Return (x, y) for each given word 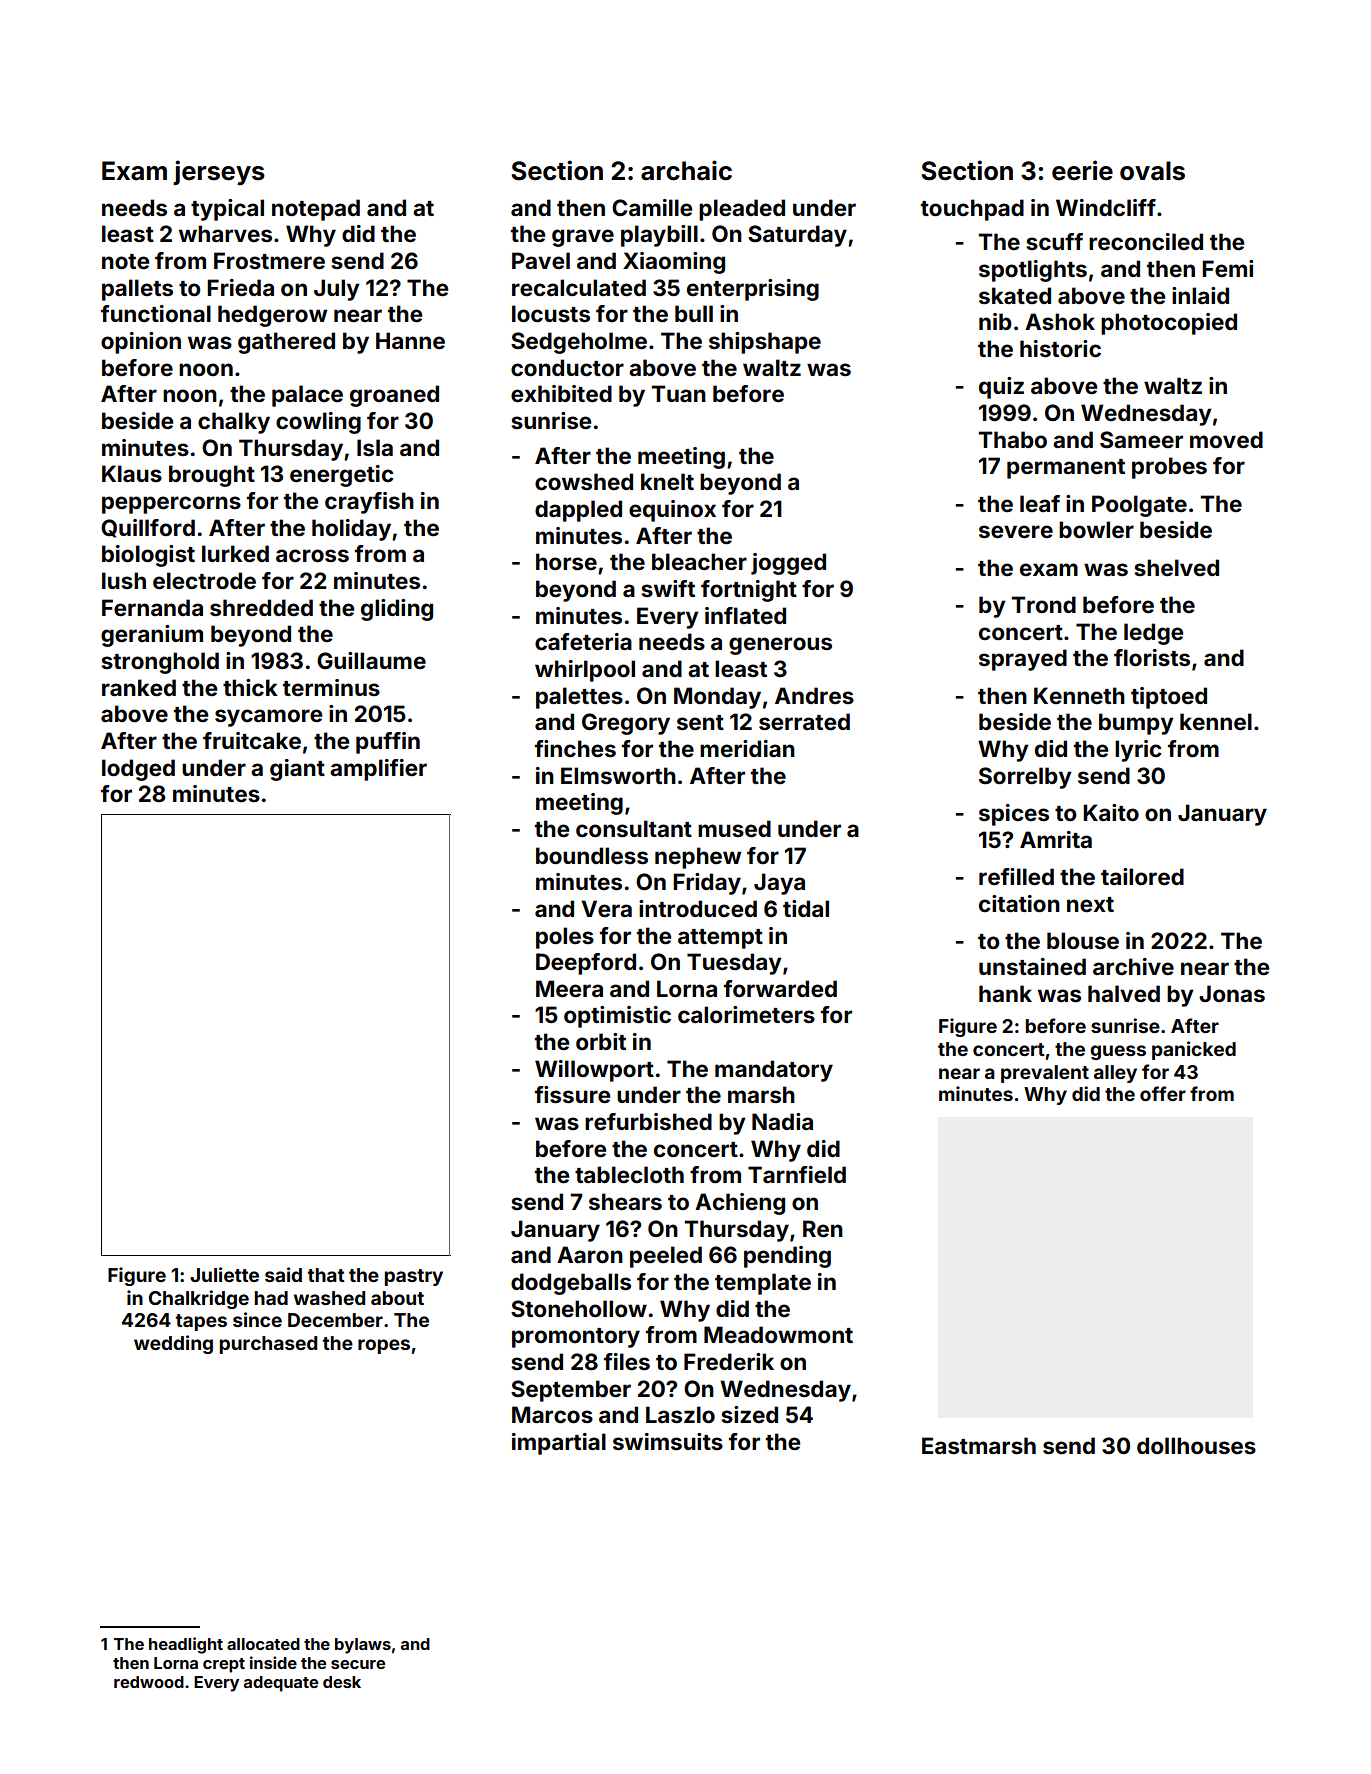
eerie (1082, 170)
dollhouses (1196, 1445)
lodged (138, 770)
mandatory (774, 1071)
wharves (225, 233)
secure (358, 1664)
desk (342, 1682)
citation (1019, 903)
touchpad (972, 210)
